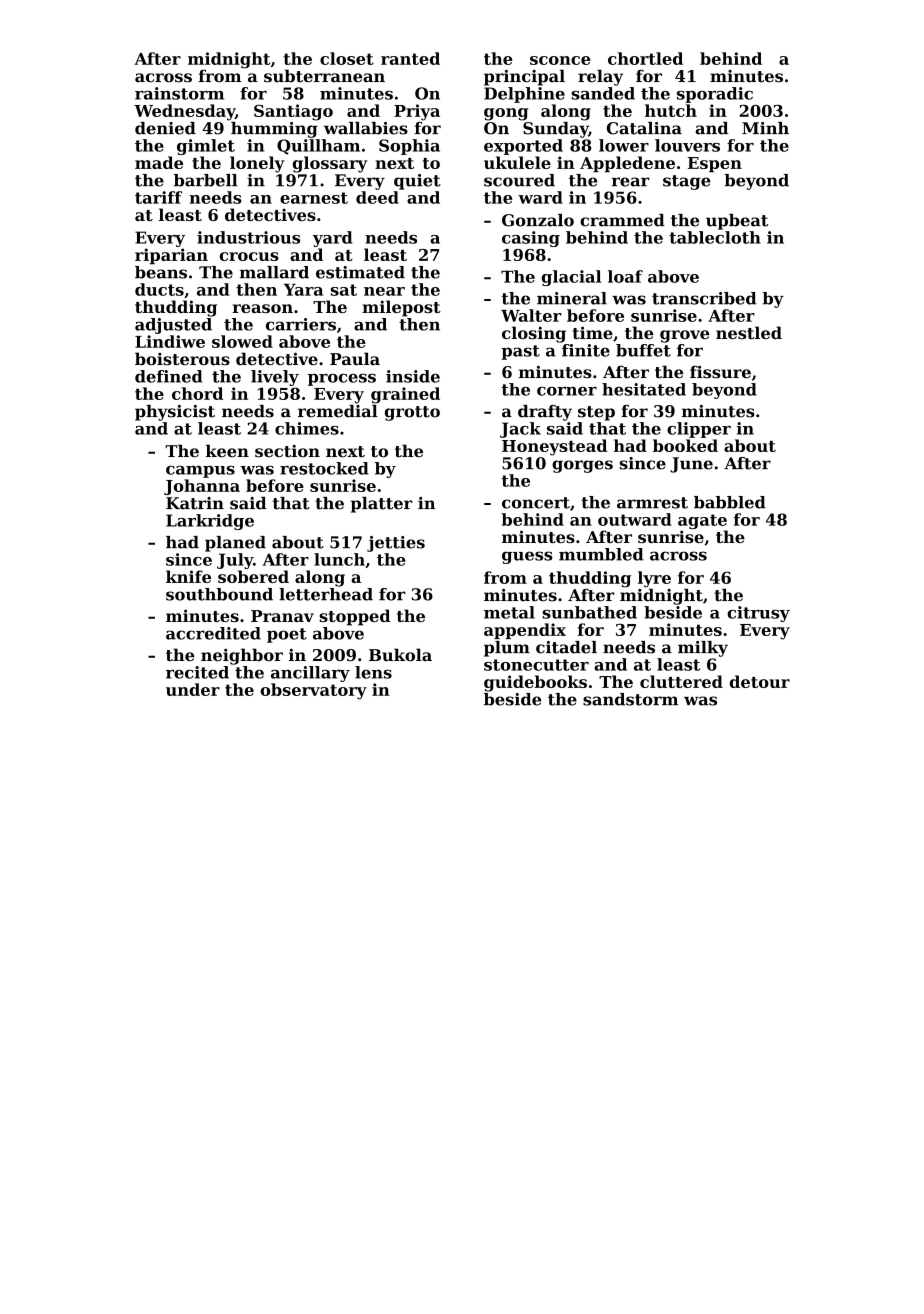  Describe the element at coordinates (681, 681) in the page. I see `cluttered` at that location.
